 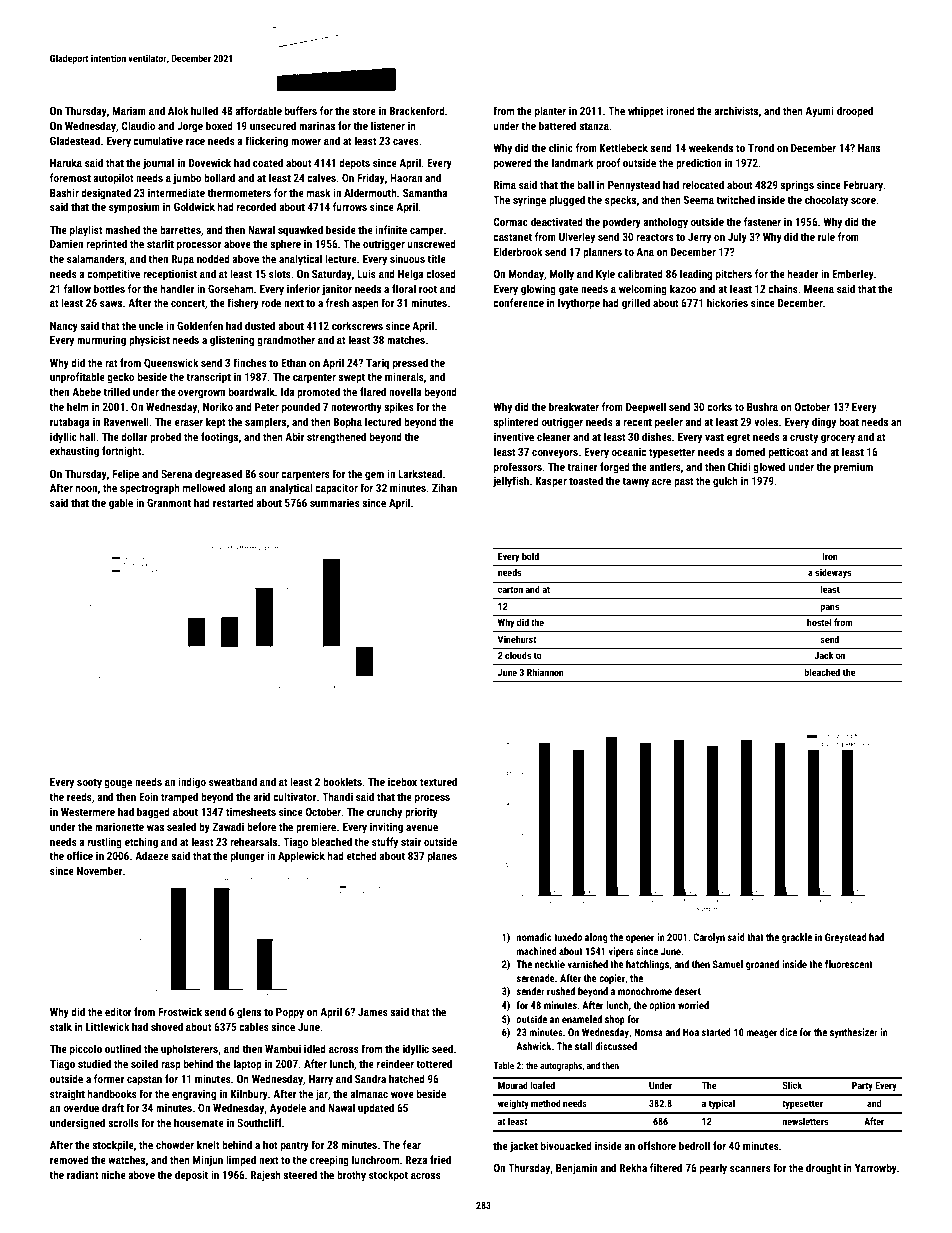 I want to click on Larkstead, so click(x=420, y=473).
